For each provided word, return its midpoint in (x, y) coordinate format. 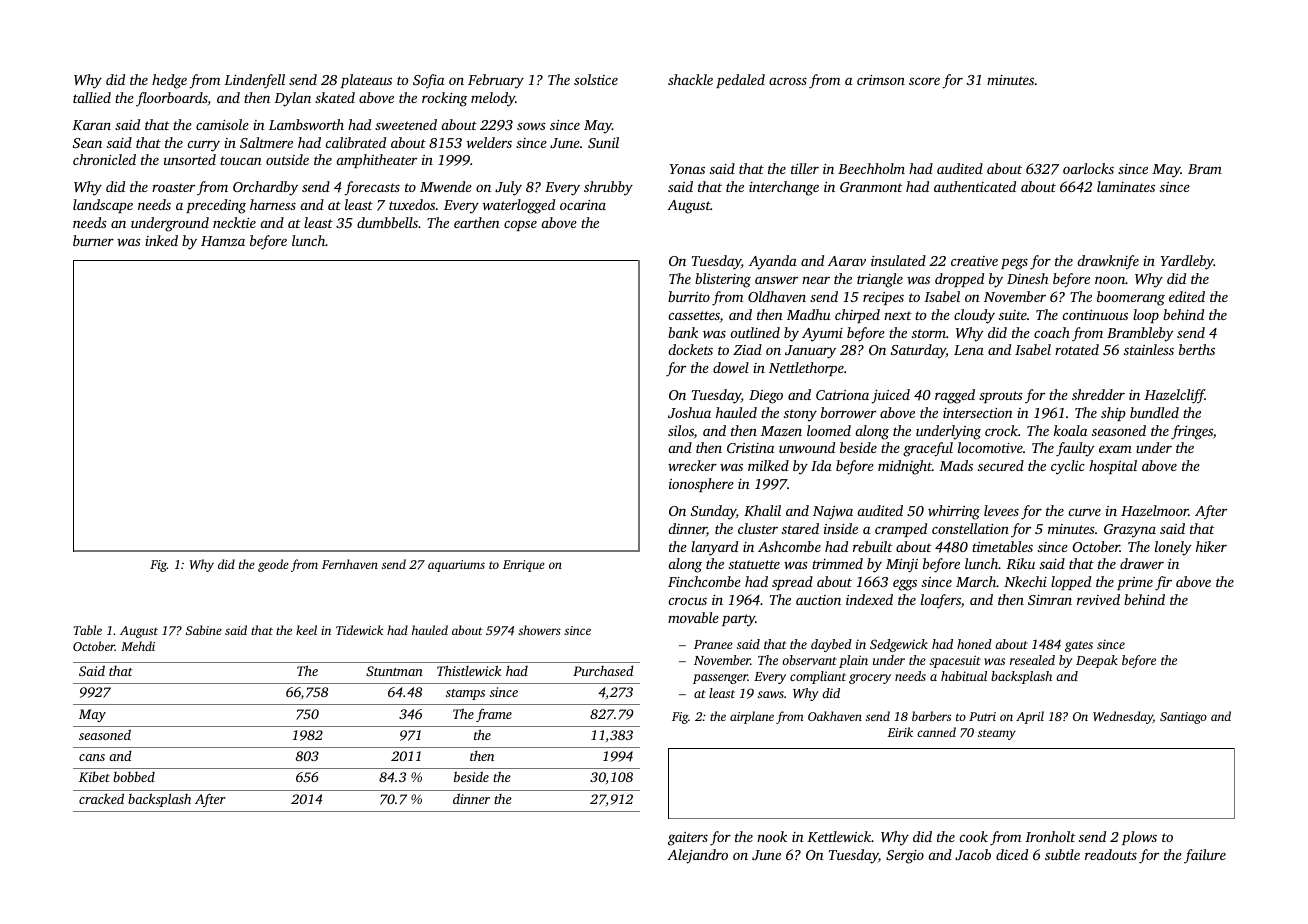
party (738, 620)
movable (693, 617)
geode (273, 565)
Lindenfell (254, 81)
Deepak (1097, 661)
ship (1113, 414)
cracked (101, 798)
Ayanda (773, 262)
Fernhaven (350, 564)
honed (974, 644)
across (788, 81)
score (924, 81)
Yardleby (1187, 262)
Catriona (842, 395)
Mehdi (138, 646)
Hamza (223, 241)
